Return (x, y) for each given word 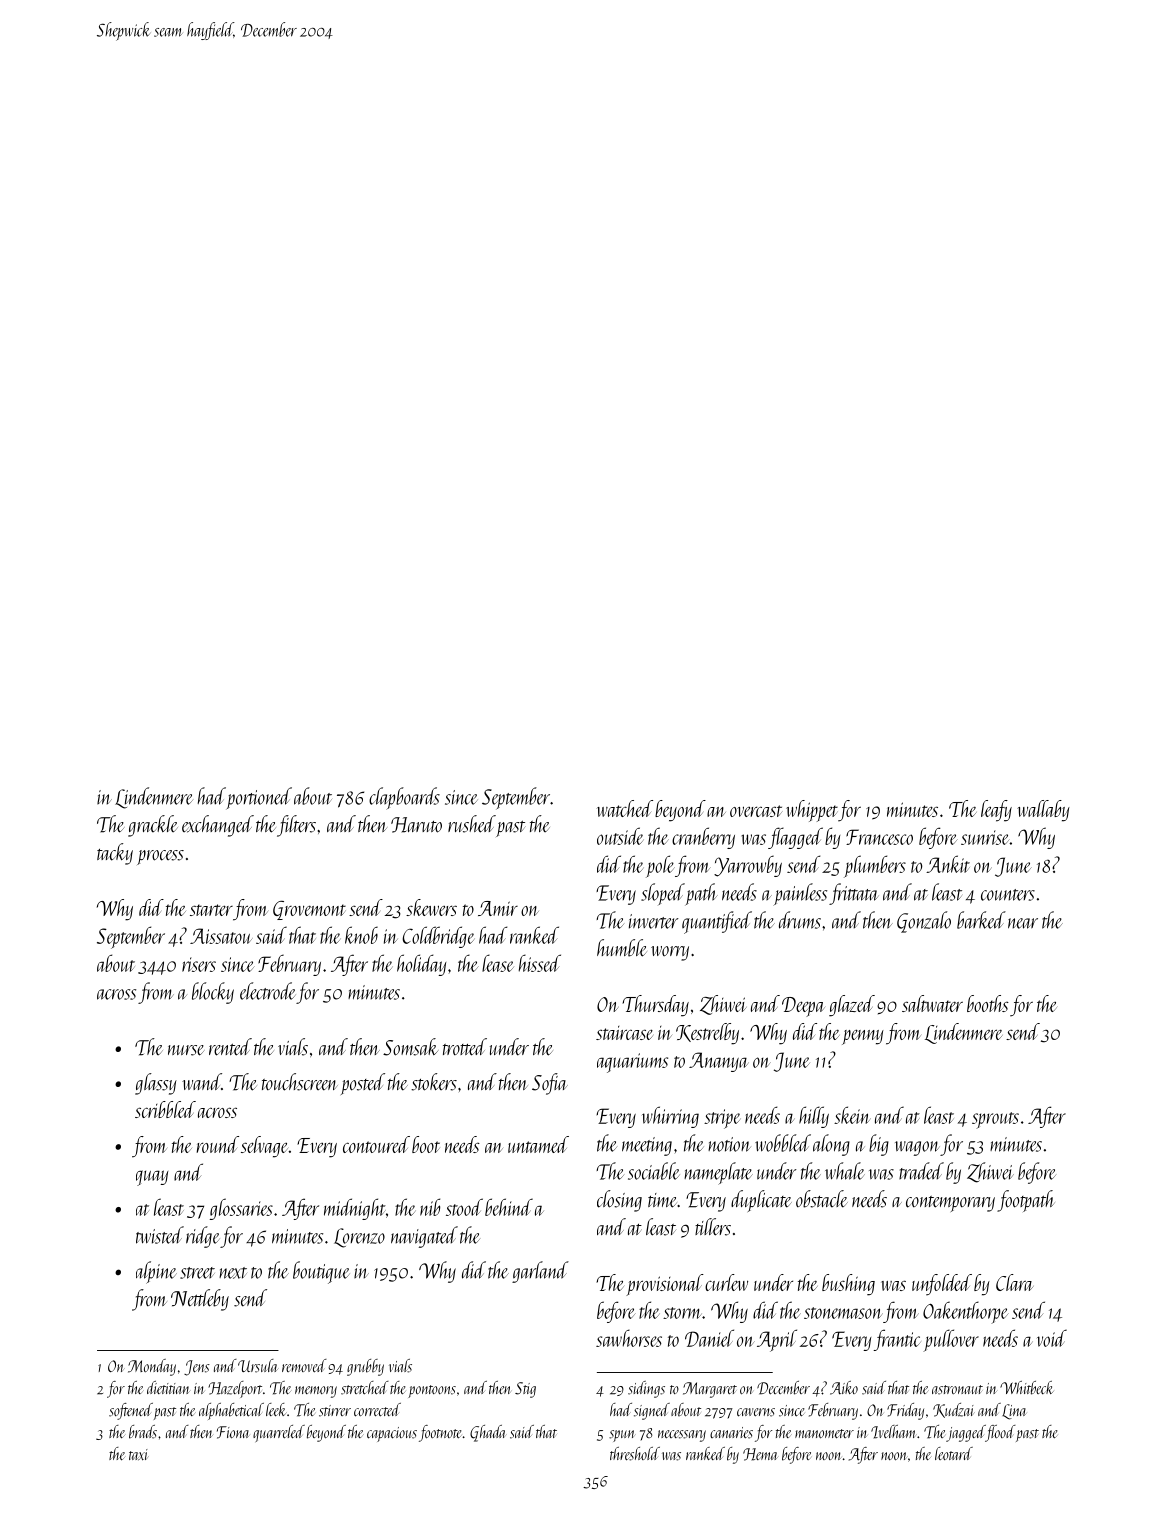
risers (199, 964)
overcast (756, 811)
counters (1008, 895)
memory (316, 1392)
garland (540, 1272)
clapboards (404, 798)
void (1052, 1338)
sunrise (985, 837)
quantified (717, 922)
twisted (160, 1235)
